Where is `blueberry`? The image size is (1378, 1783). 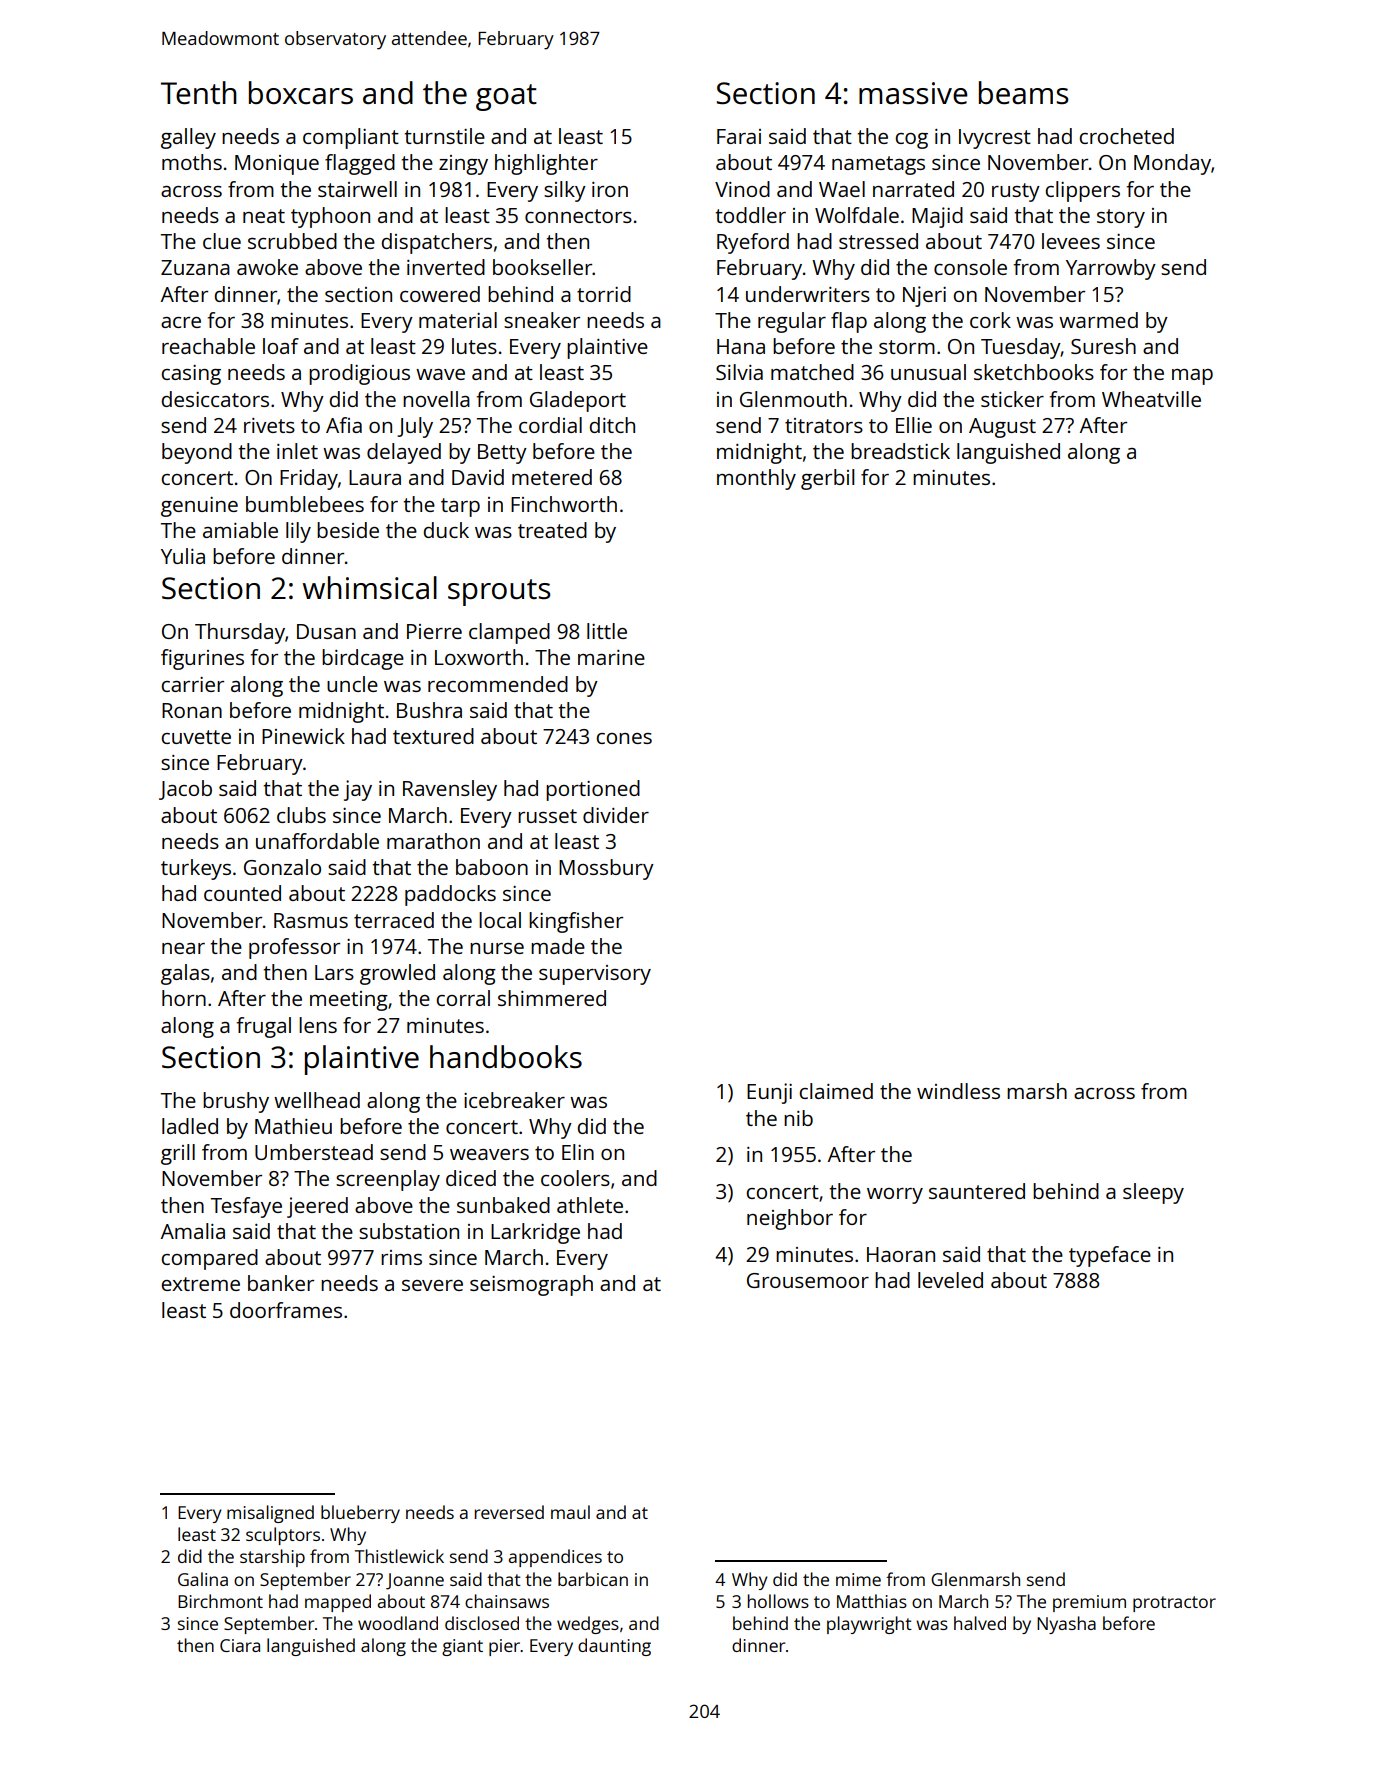 blueberry is located at coordinates (360, 1514).
